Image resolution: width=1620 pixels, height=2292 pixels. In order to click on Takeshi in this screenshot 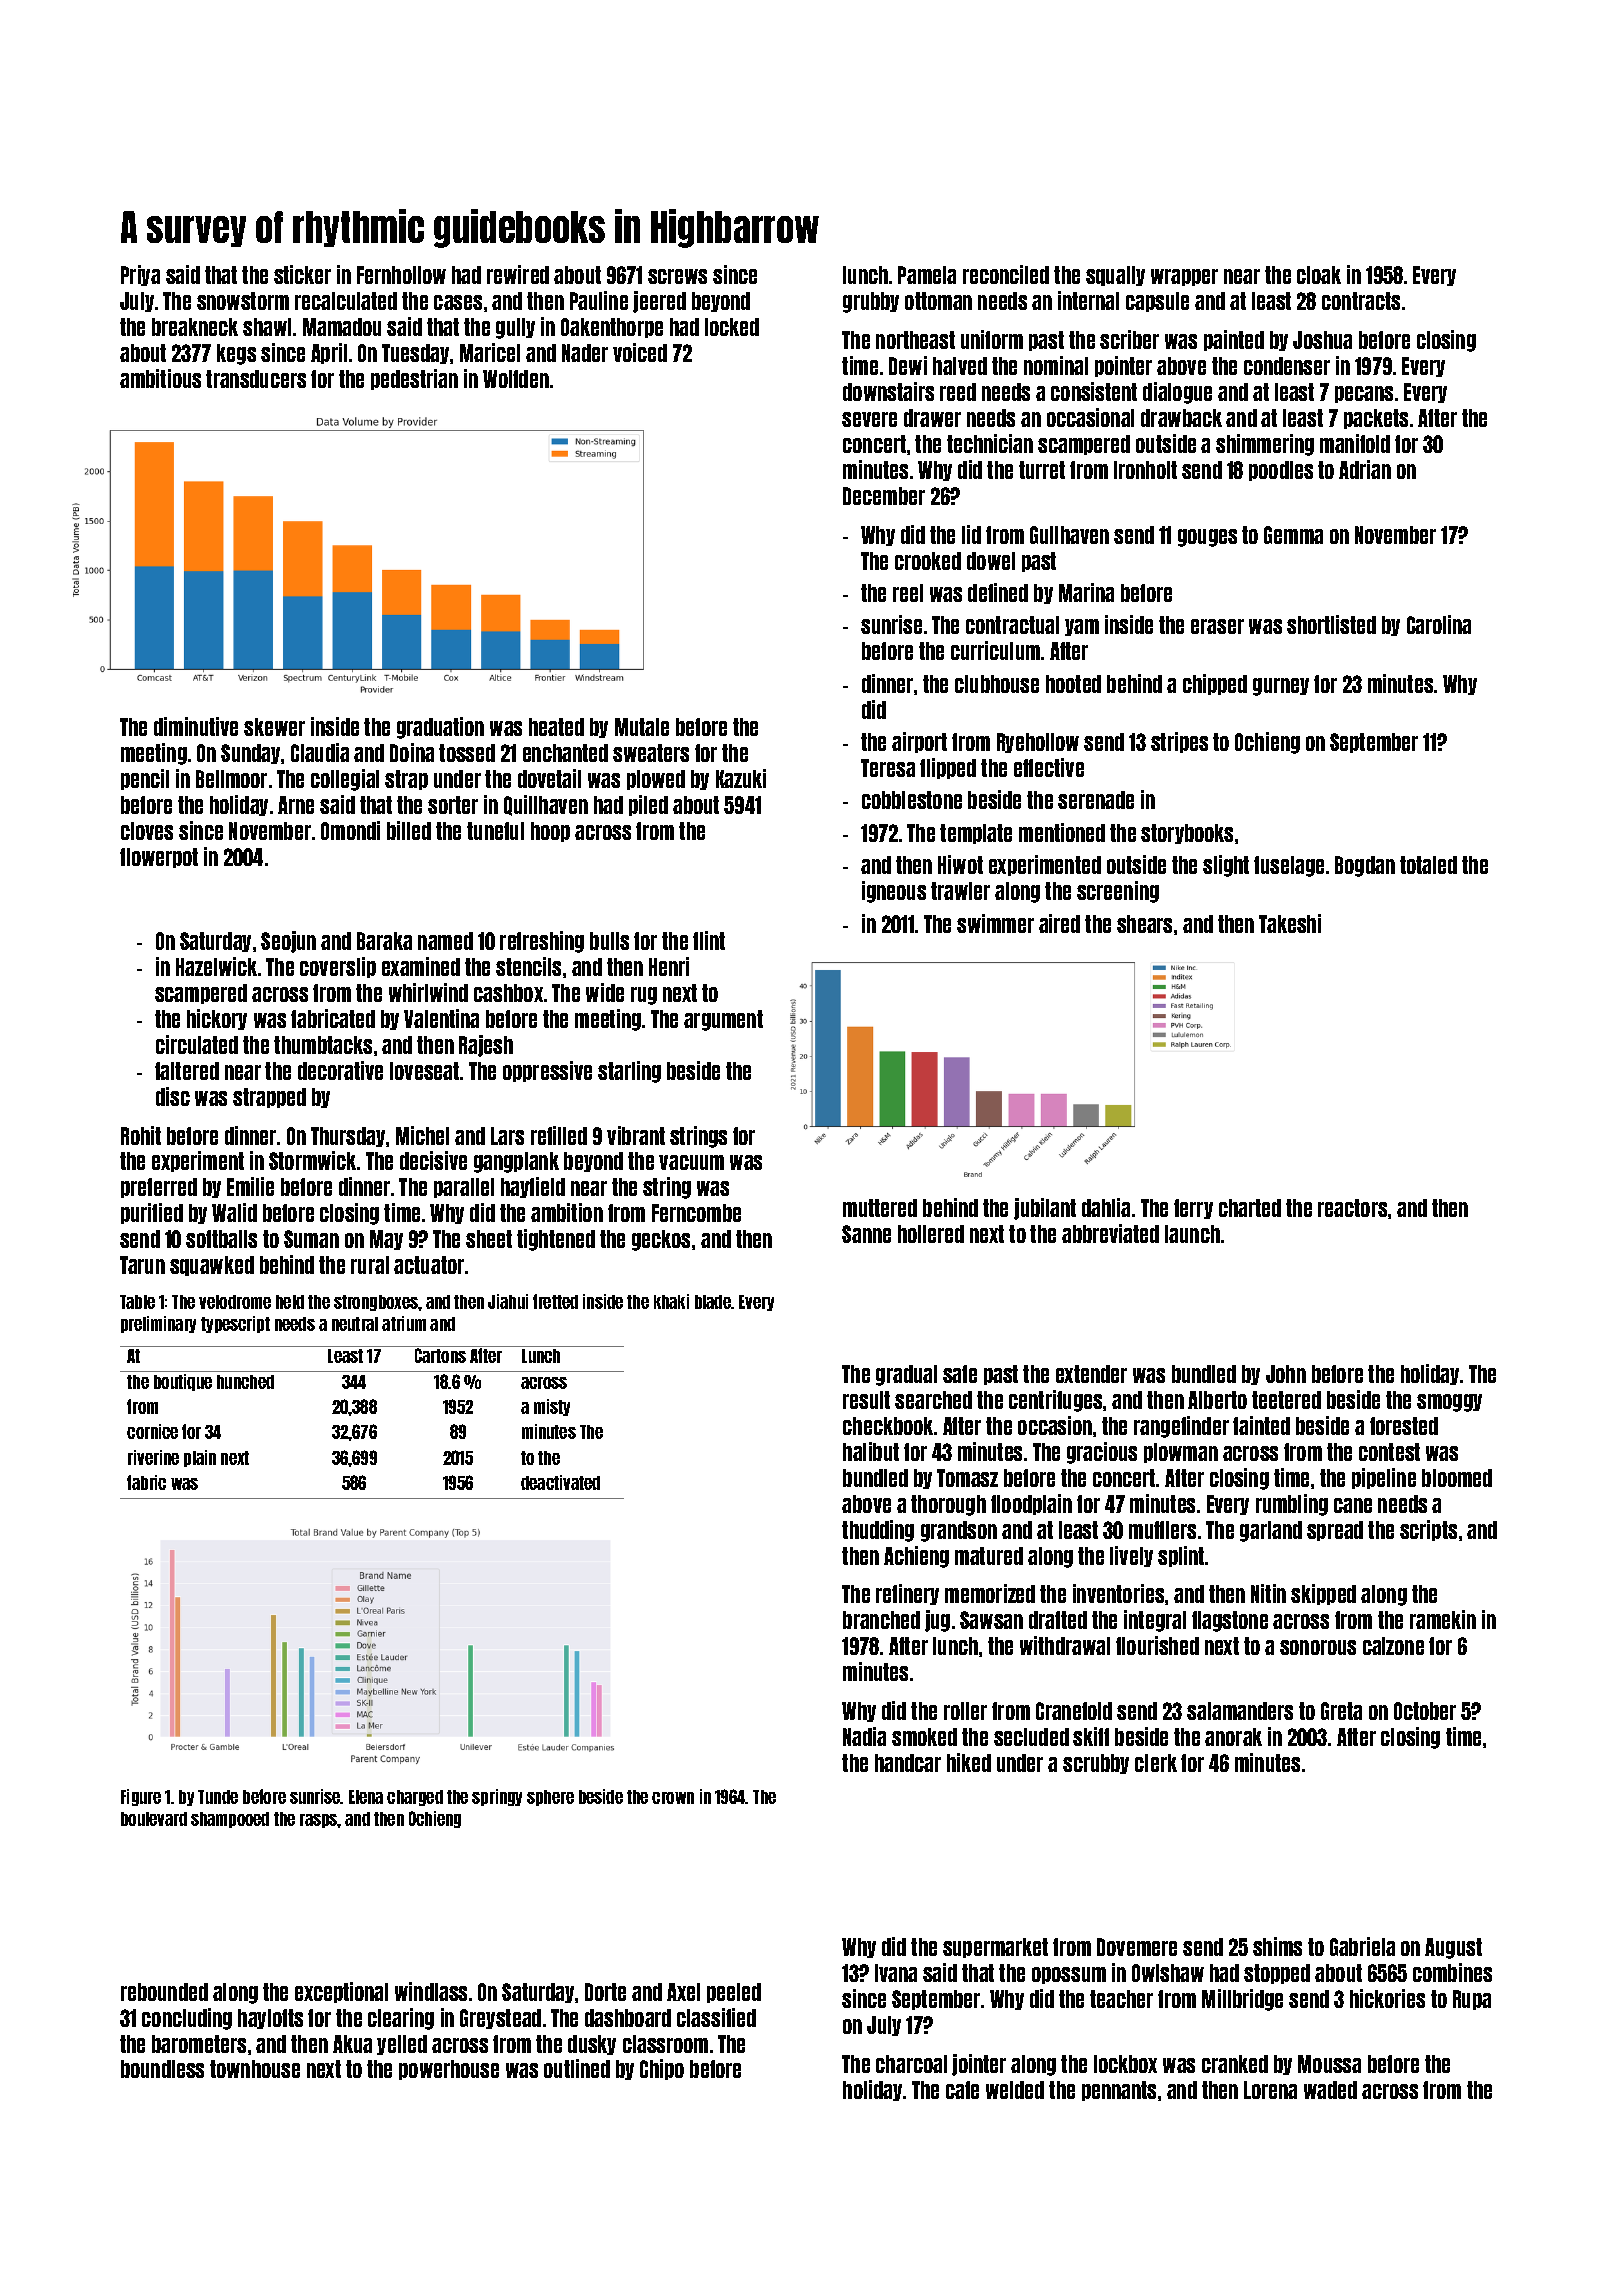, I will do `click(1290, 923)`.
